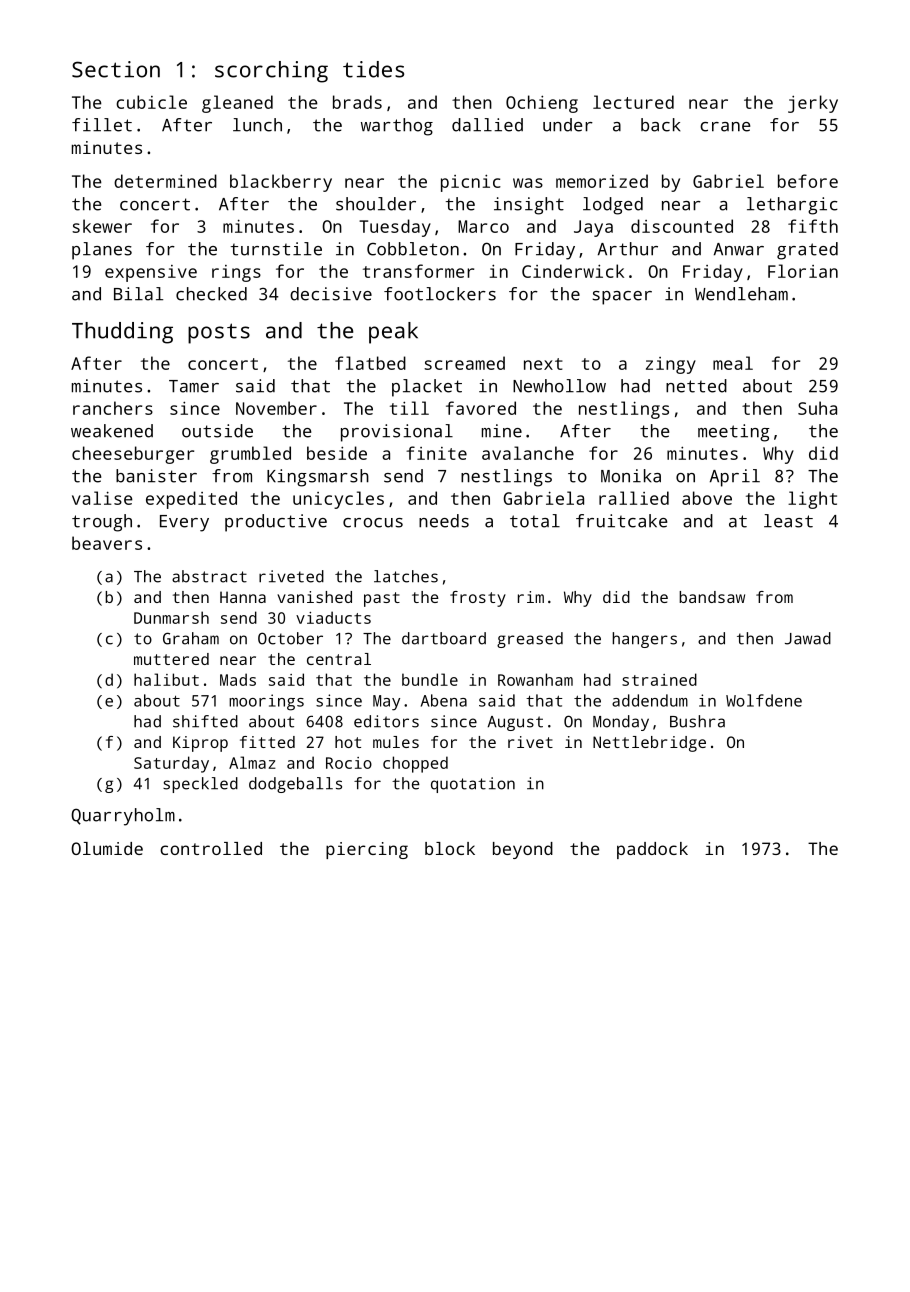 The width and height of the document is (910, 1292). What do you see at coordinates (649, 744) in the document?
I see `Nettlebridge` at bounding box center [649, 744].
